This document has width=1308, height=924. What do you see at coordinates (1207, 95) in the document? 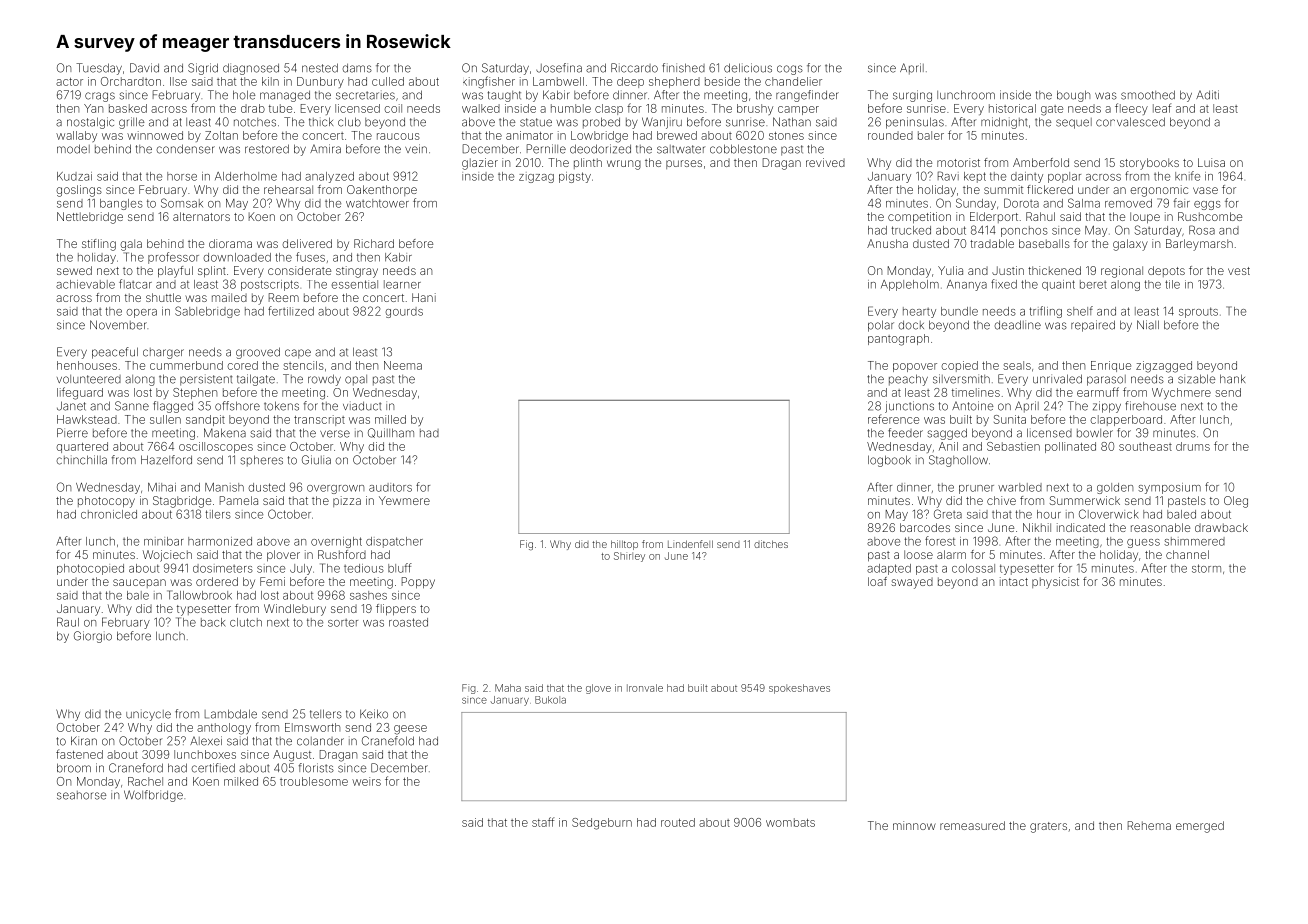
I see `Aditi` at bounding box center [1207, 95].
